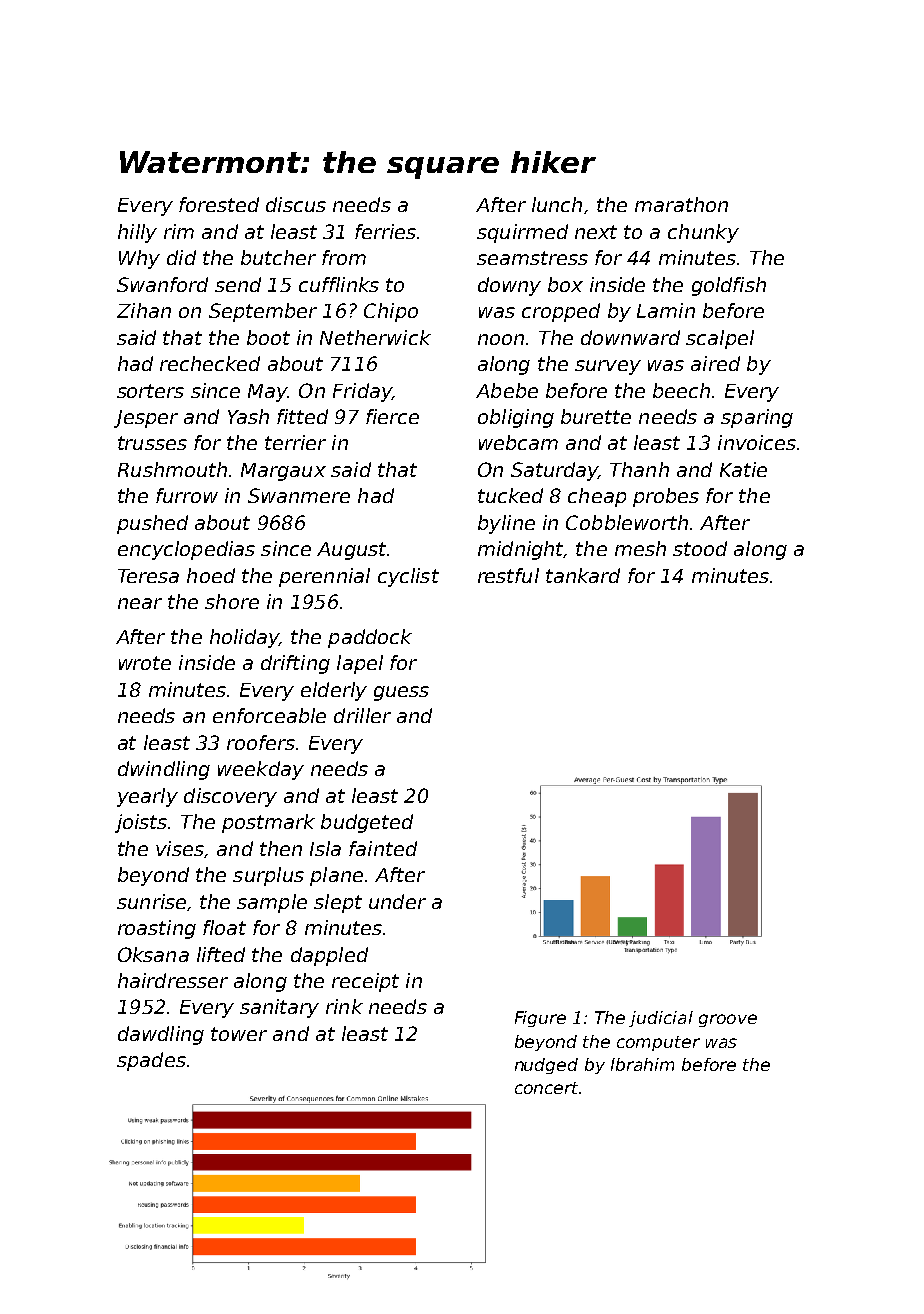 The height and width of the page is (1314, 924). I want to click on stood, so click(700, 548).
